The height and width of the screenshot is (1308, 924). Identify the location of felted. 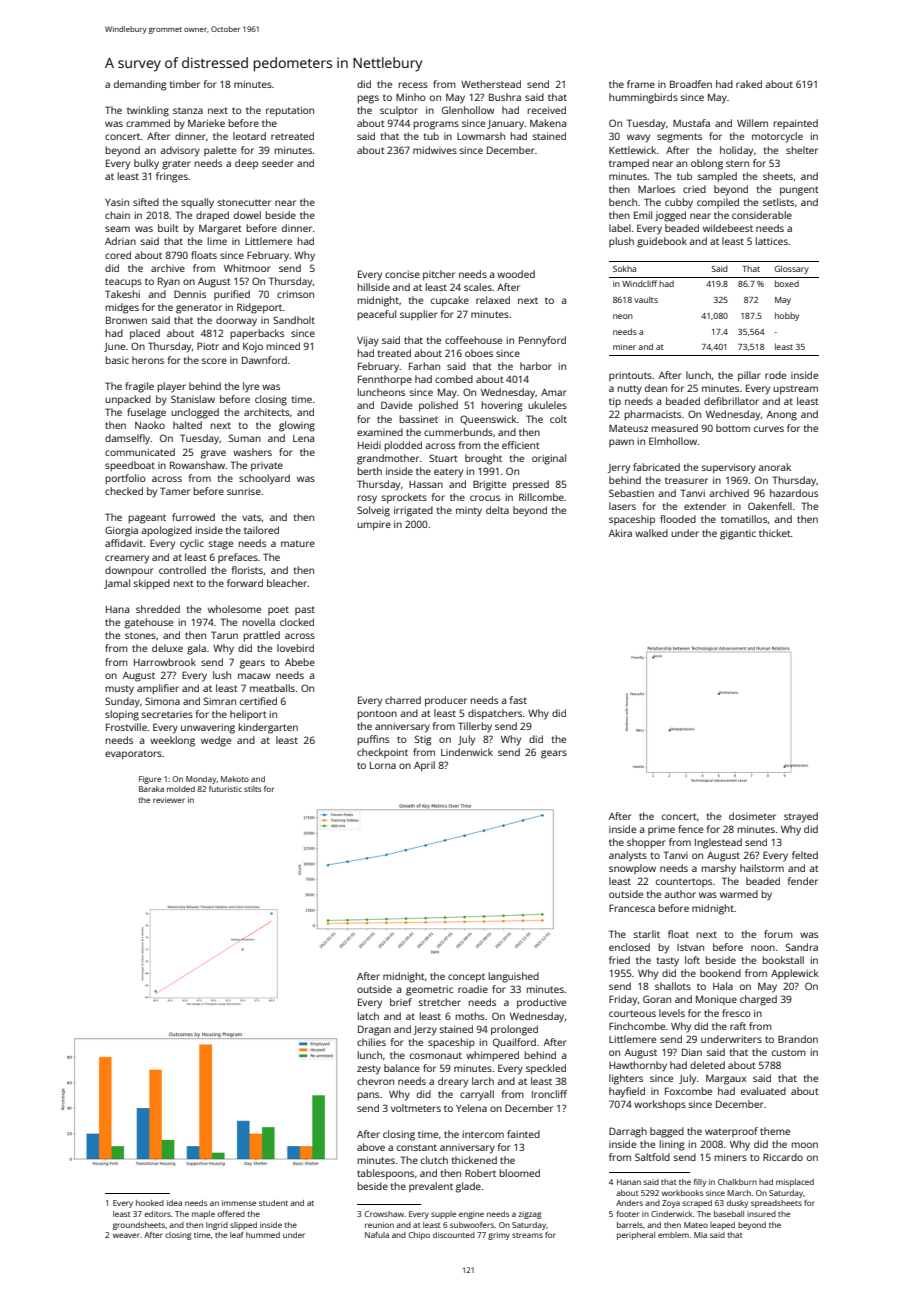
(805, 855).
